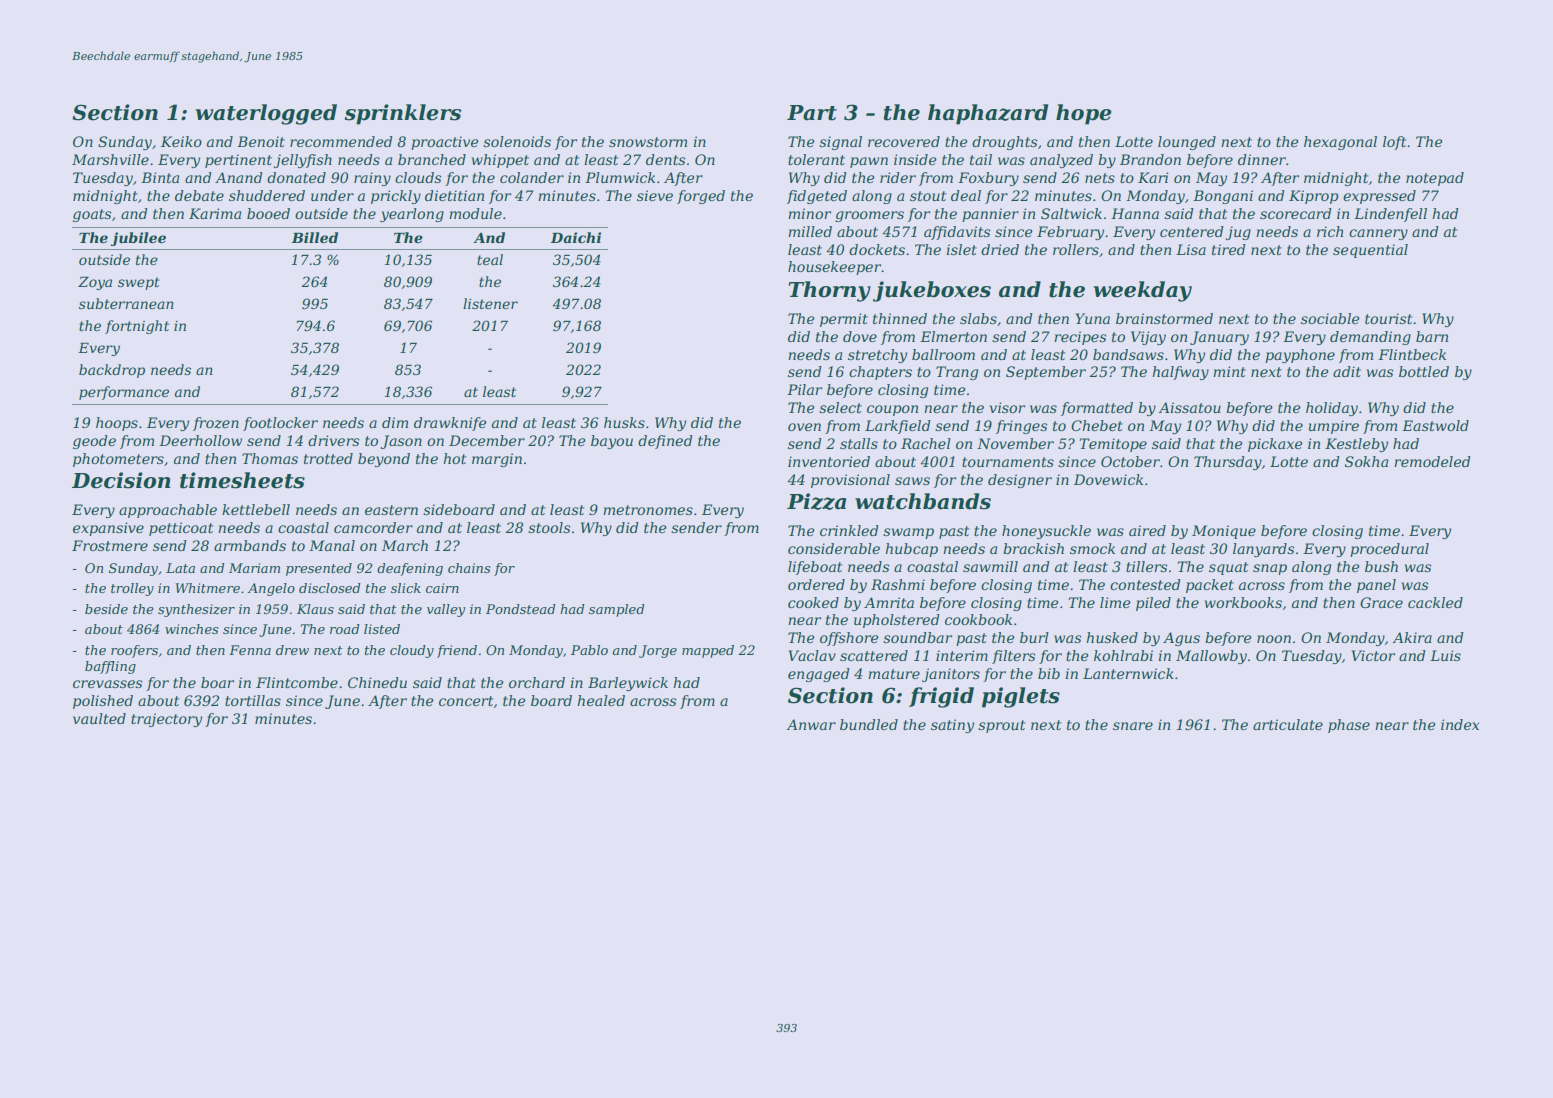 This document has width=1553, height=1098. I want to click on bayou, so click(612, 442).
